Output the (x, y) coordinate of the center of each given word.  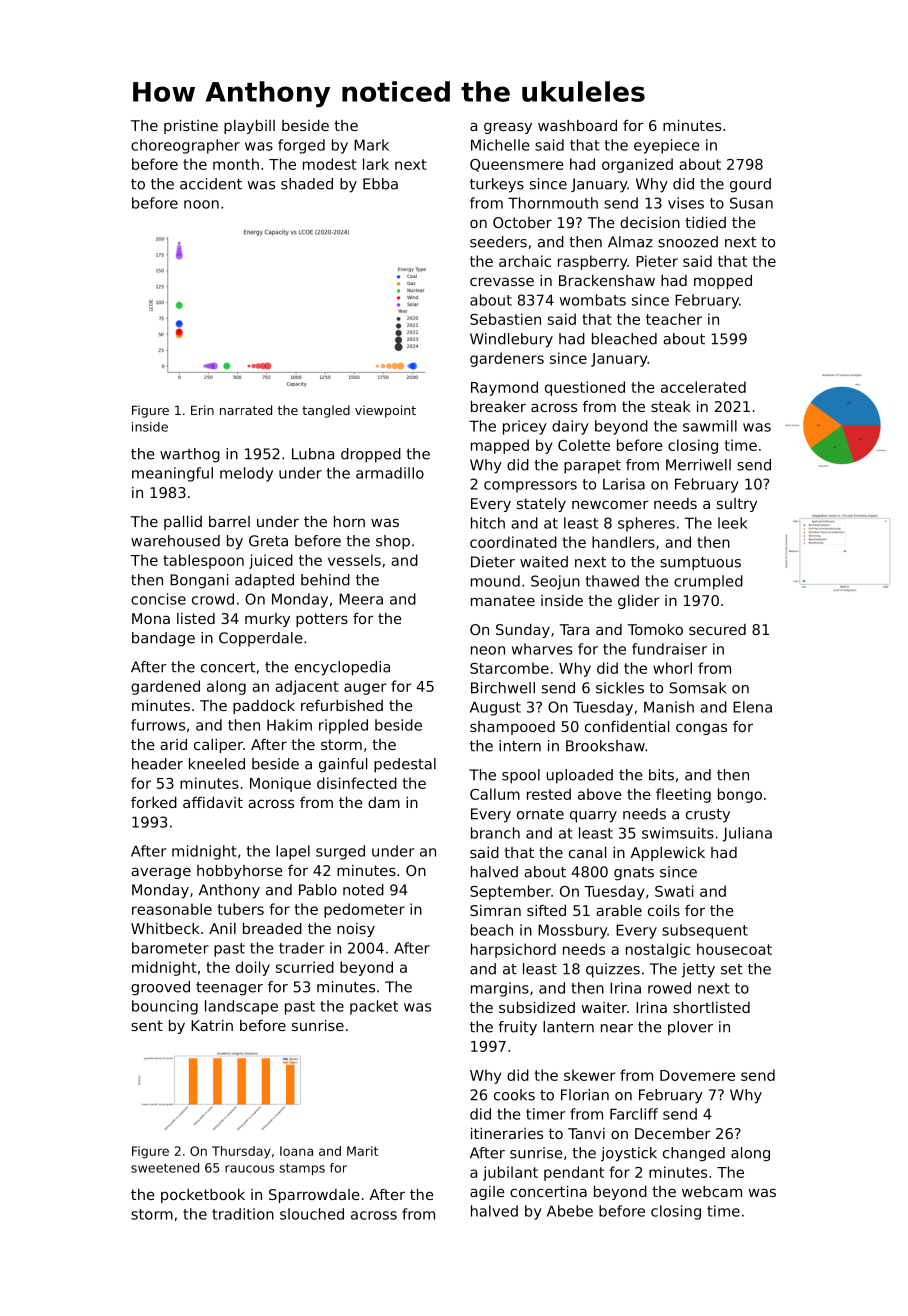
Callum (495, 794)
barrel (229, 521)
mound (495, 581)
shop (393, 542)
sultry (737, 505)
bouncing (165, 1007)
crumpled (708, 582)
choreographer (185, 146)
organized (637, 165)
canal (587, 852)
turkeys (497, 185)
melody (246, 474)
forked (154, 802)
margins (500, 989)
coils (664, 910)
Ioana (296, 1151)
